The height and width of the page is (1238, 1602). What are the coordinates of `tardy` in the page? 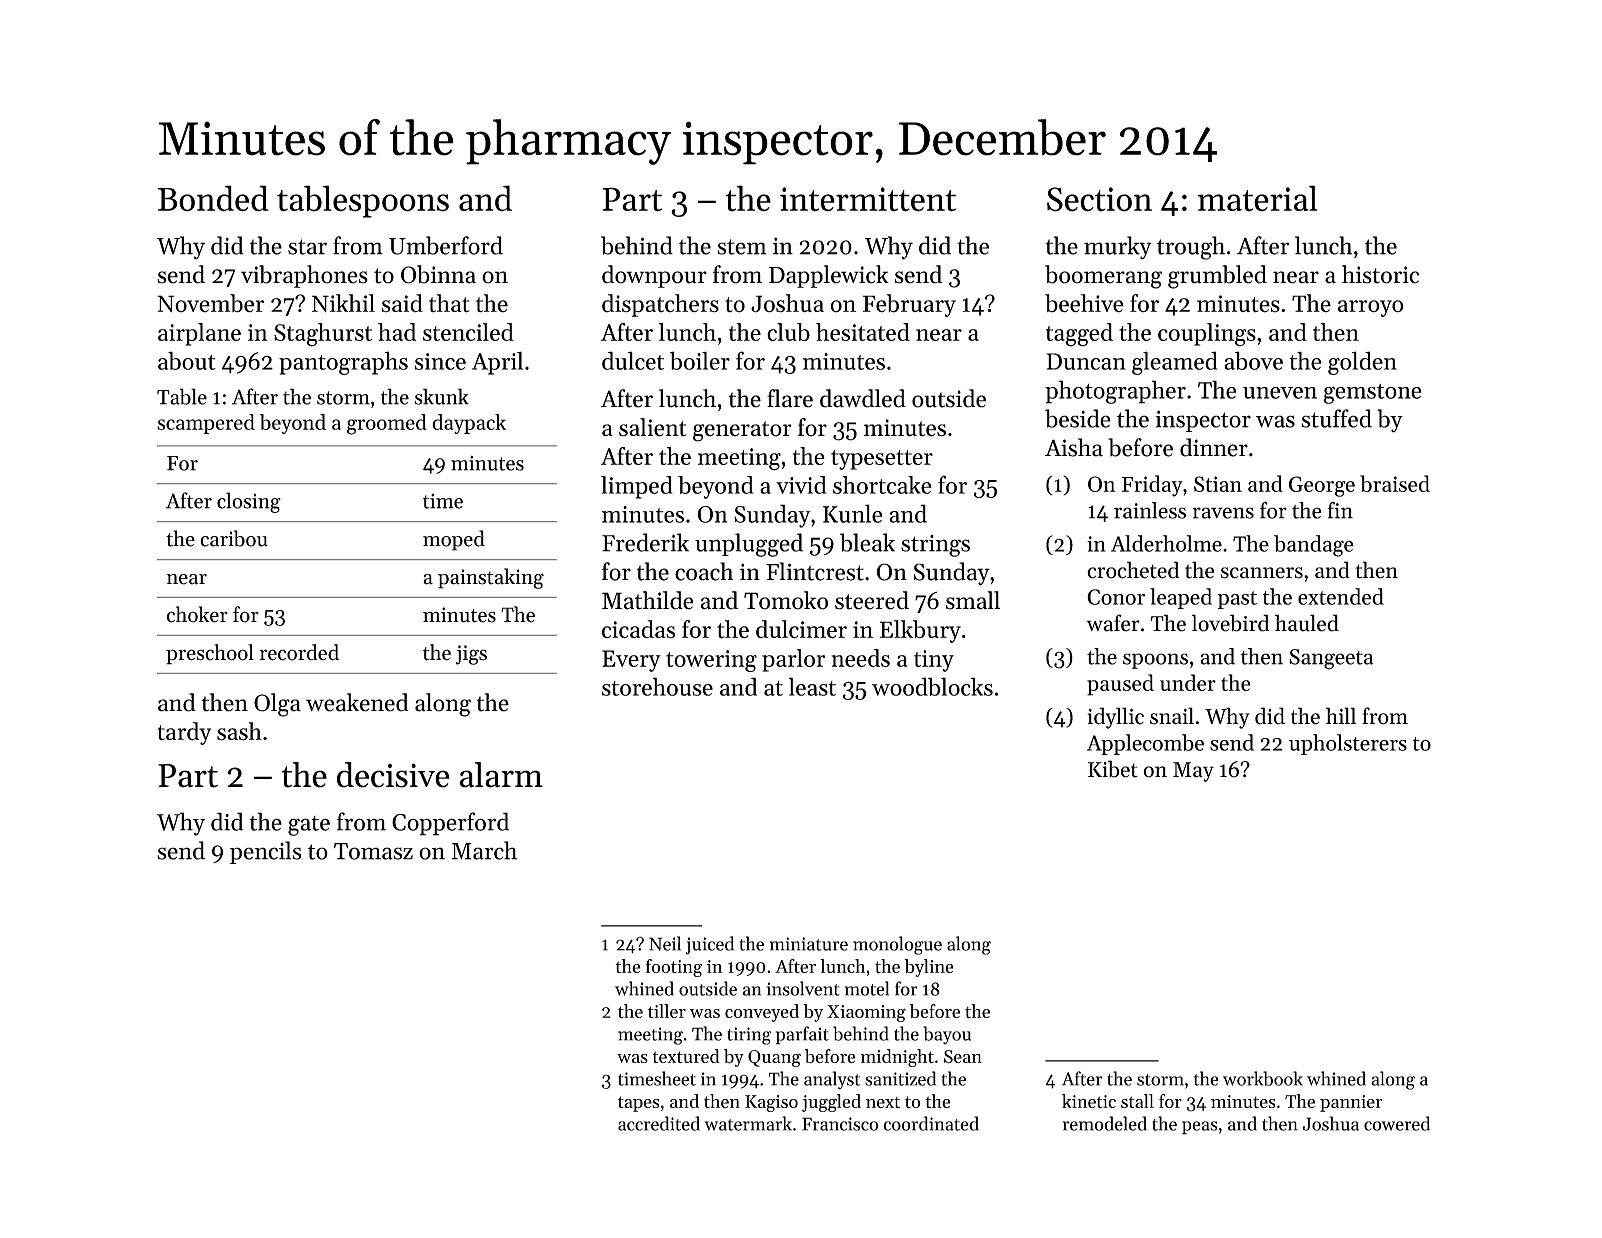 It's located at (184, 733).
